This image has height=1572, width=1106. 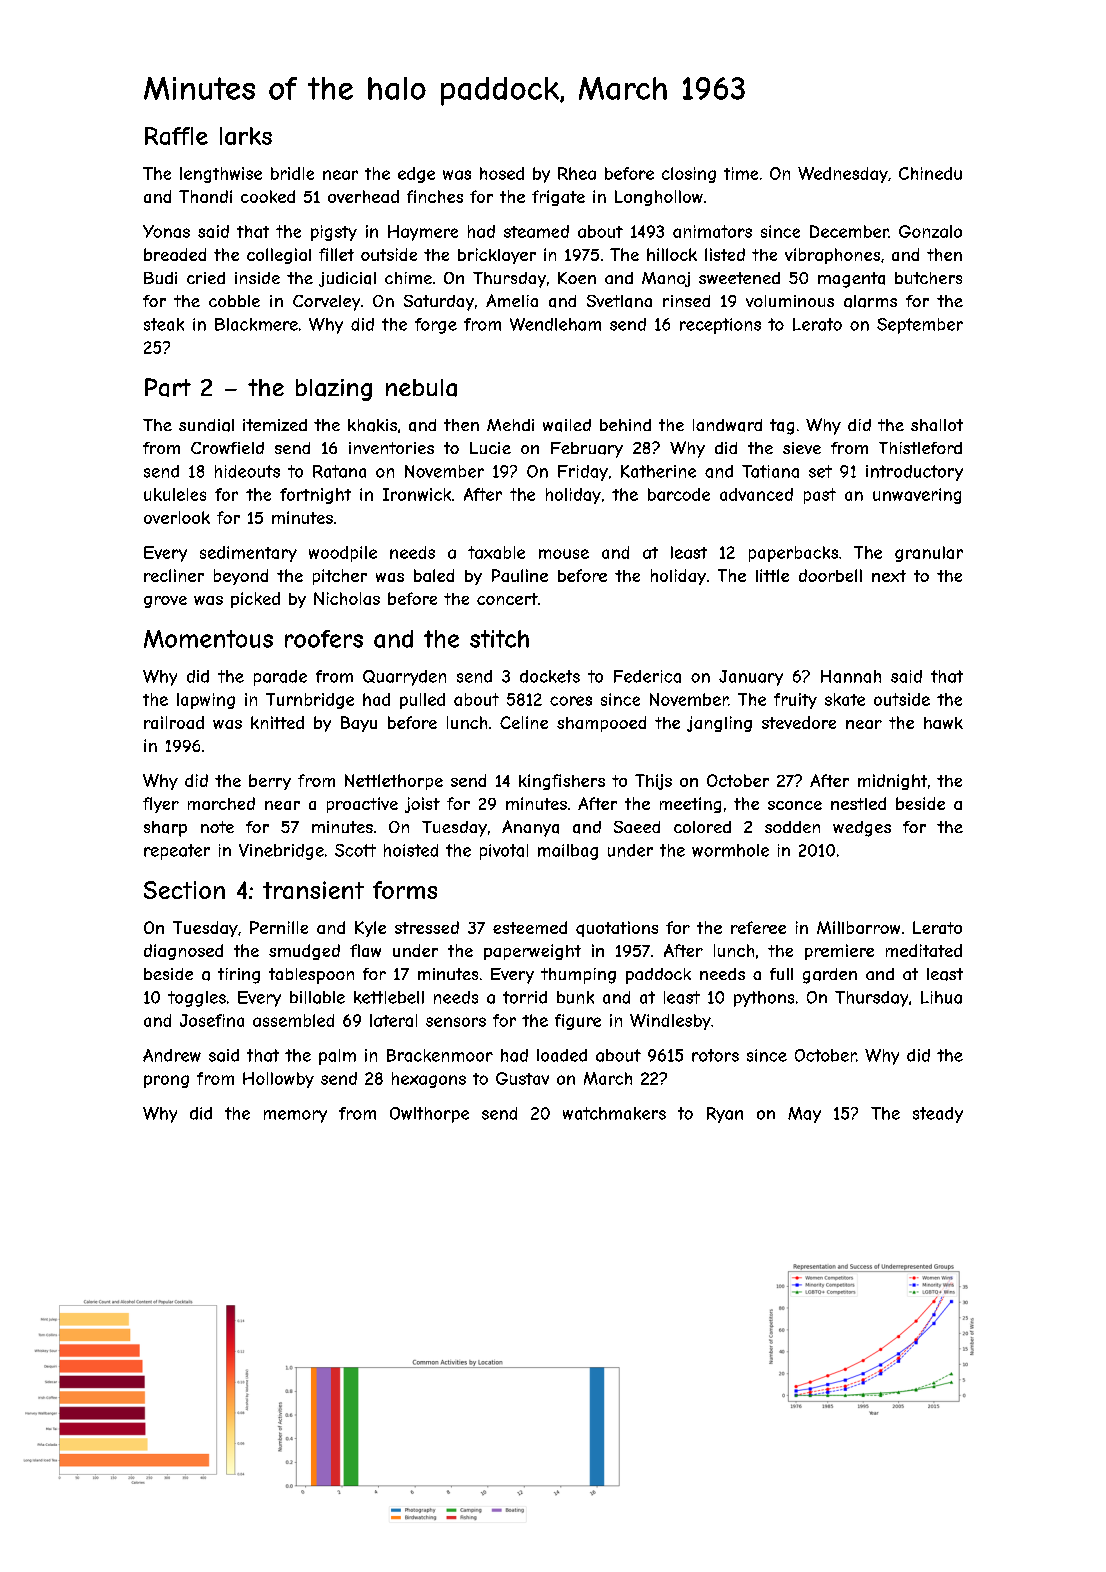 What do you see at coordinates (550, 676) in the image?
I see `dockets` at bounding box center [550, 676].
